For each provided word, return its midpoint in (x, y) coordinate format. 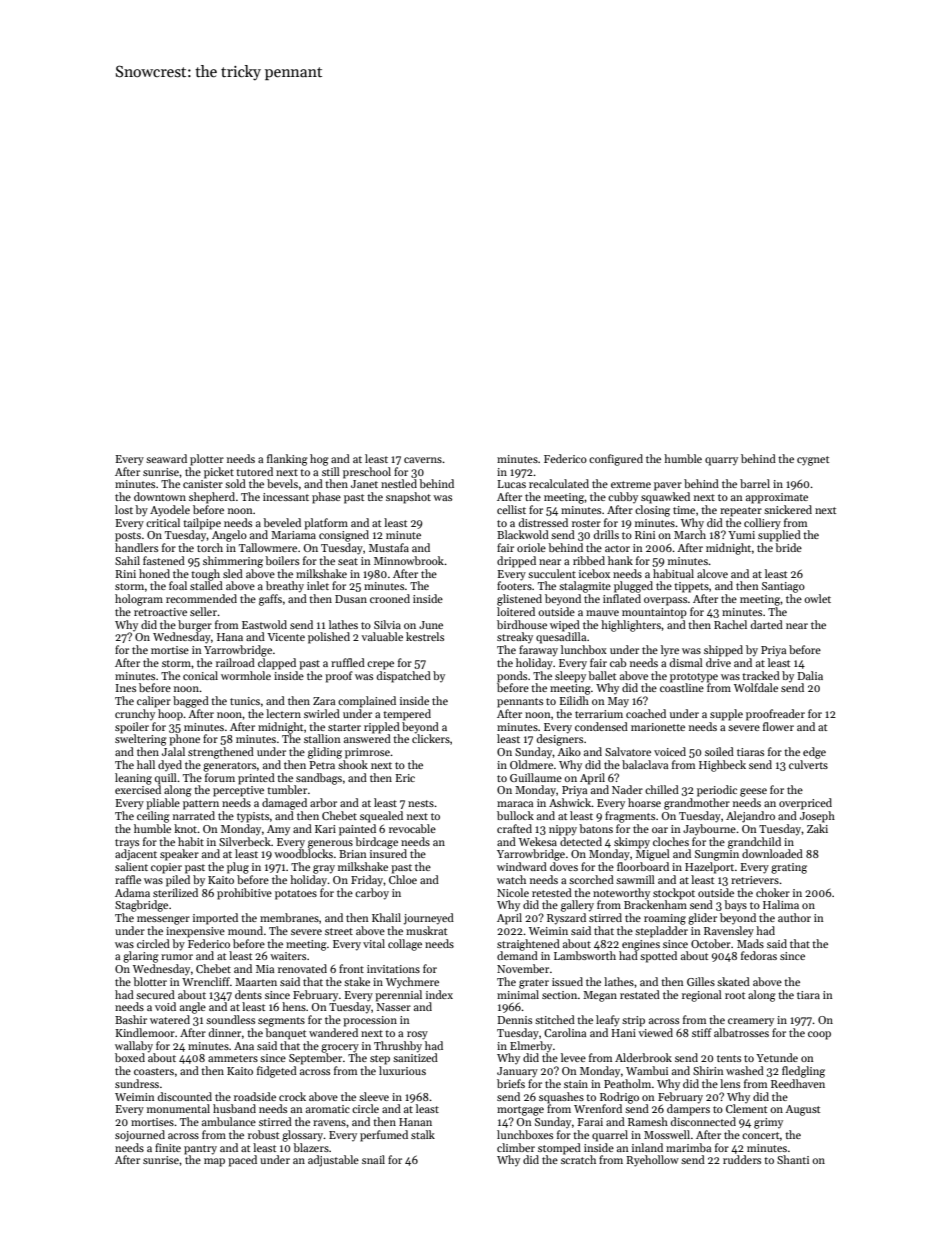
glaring (141, 957)
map (214, 1162)
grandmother (697, 804)
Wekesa (538, 841)
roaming (665, 919)
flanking (287, 460)
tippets (691, 587)
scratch (578, 1159)
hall (146, 764)
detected (581, 841)
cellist (511, 509)
